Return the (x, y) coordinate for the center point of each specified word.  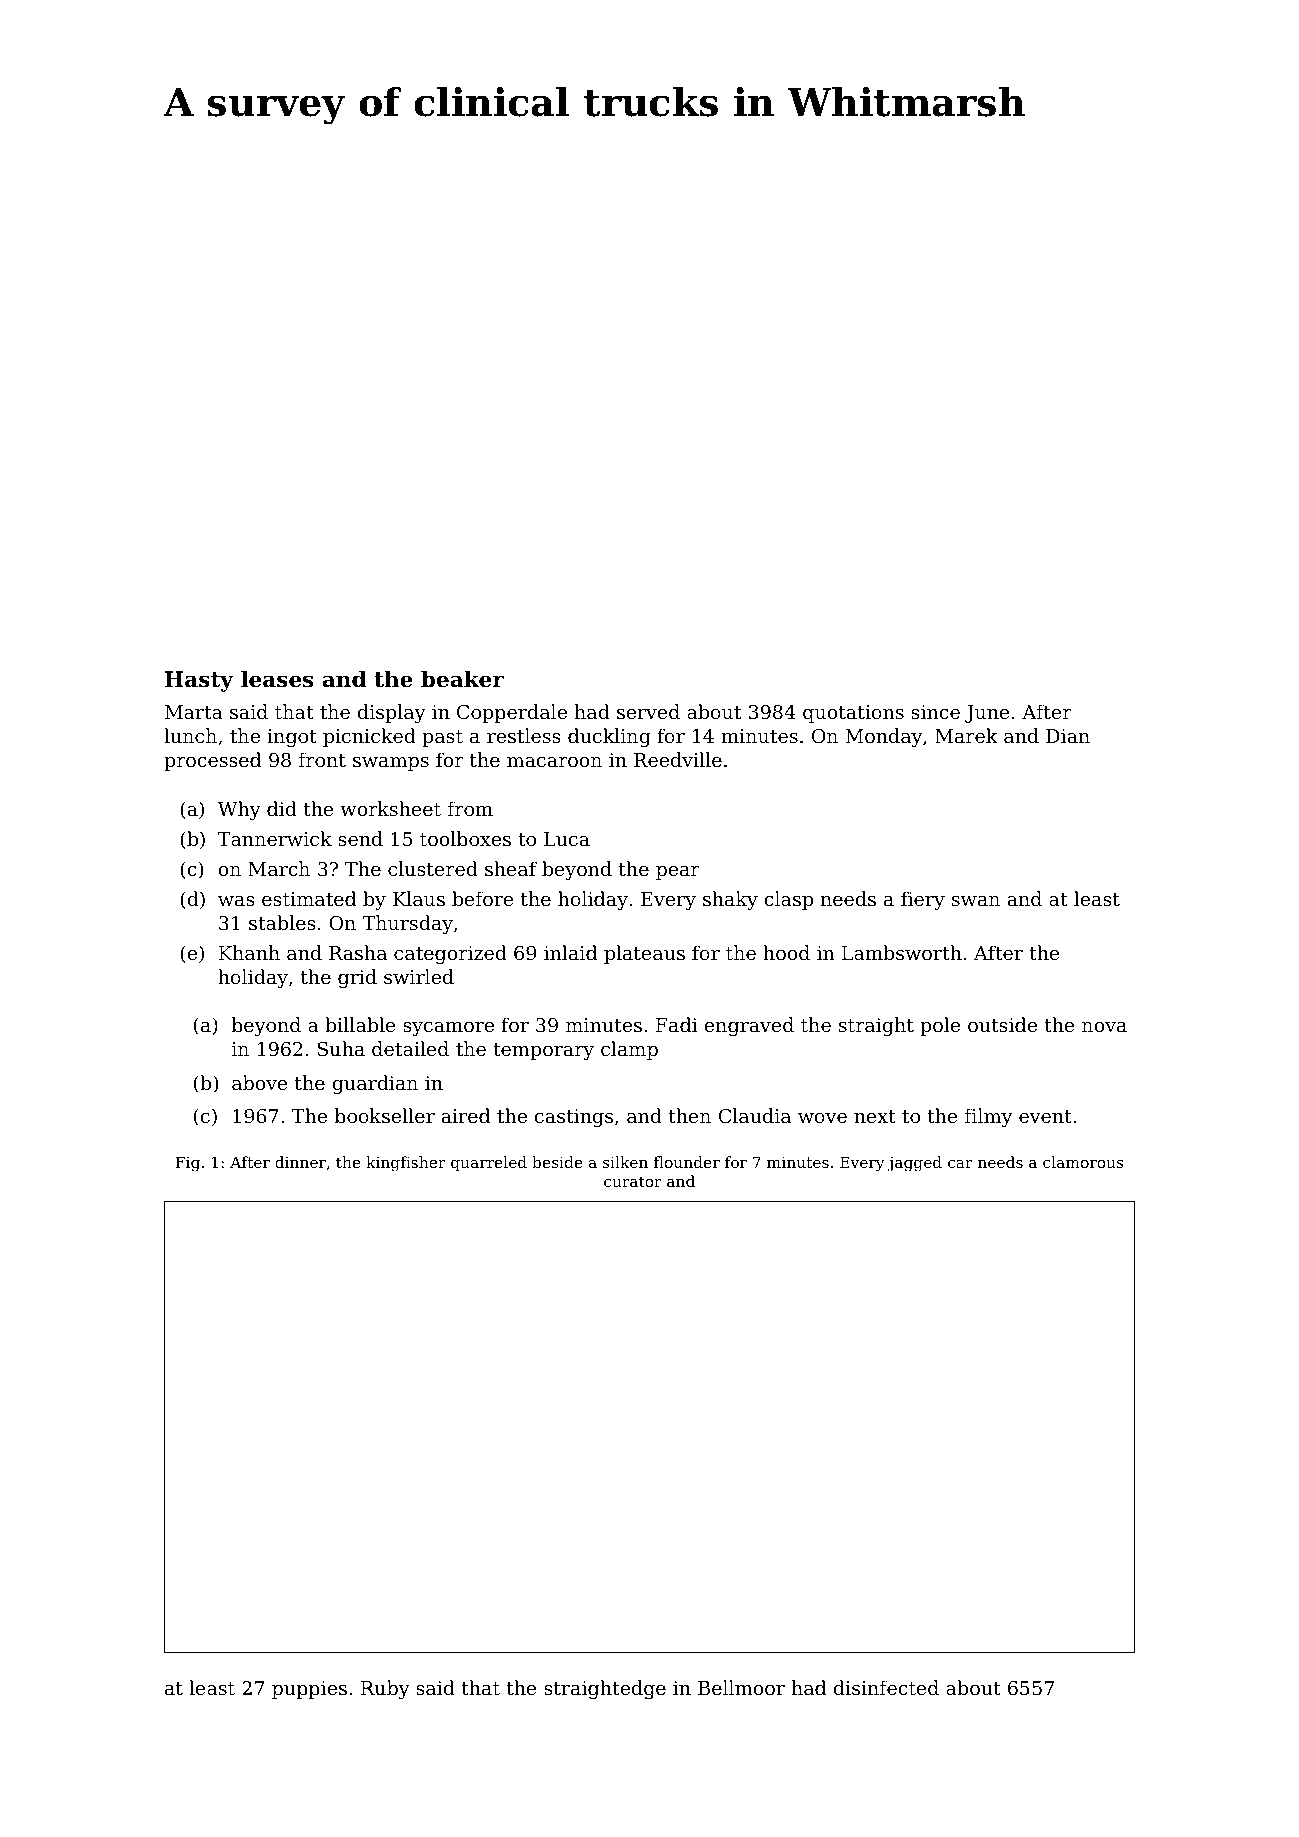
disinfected (886, 1687)
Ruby (385, 1689)
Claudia (755, 1115)
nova (1104, 1027)
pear (678, 873)
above (260, 1082)
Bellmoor (741, 1687)
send (360, 838)
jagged (915, 1164)
